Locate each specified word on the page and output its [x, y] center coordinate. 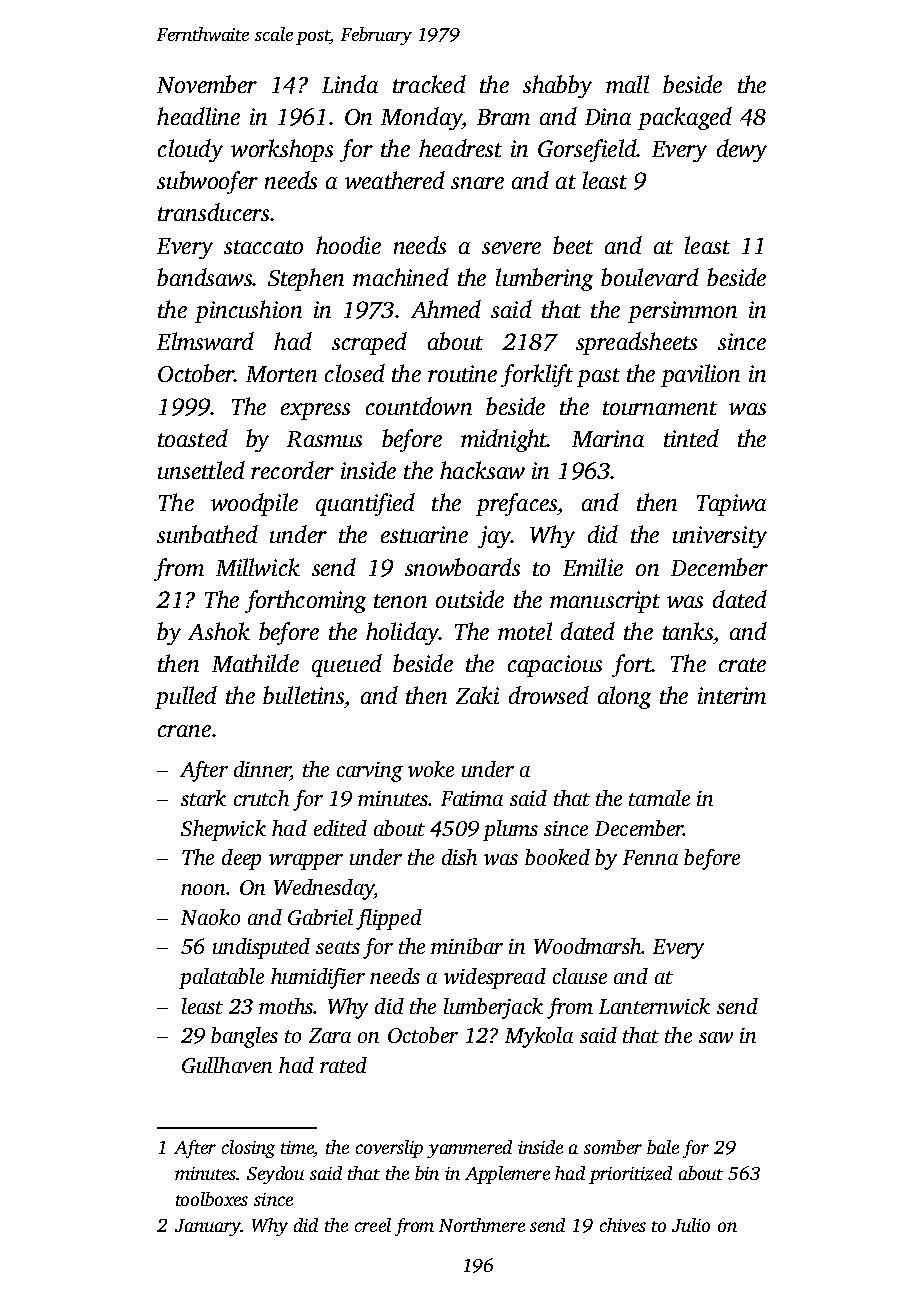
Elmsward [205, 341]
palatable [221, 978]
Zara [330, 1035]
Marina [608, 438]
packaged [685, 118]
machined [401, 277]
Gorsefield [587, 150]
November [207, 84]
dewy [742, 150]
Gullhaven [227, 1065]
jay [494, 537]
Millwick [258, 567]
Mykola [539, 1037]
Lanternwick [654, 1006]
